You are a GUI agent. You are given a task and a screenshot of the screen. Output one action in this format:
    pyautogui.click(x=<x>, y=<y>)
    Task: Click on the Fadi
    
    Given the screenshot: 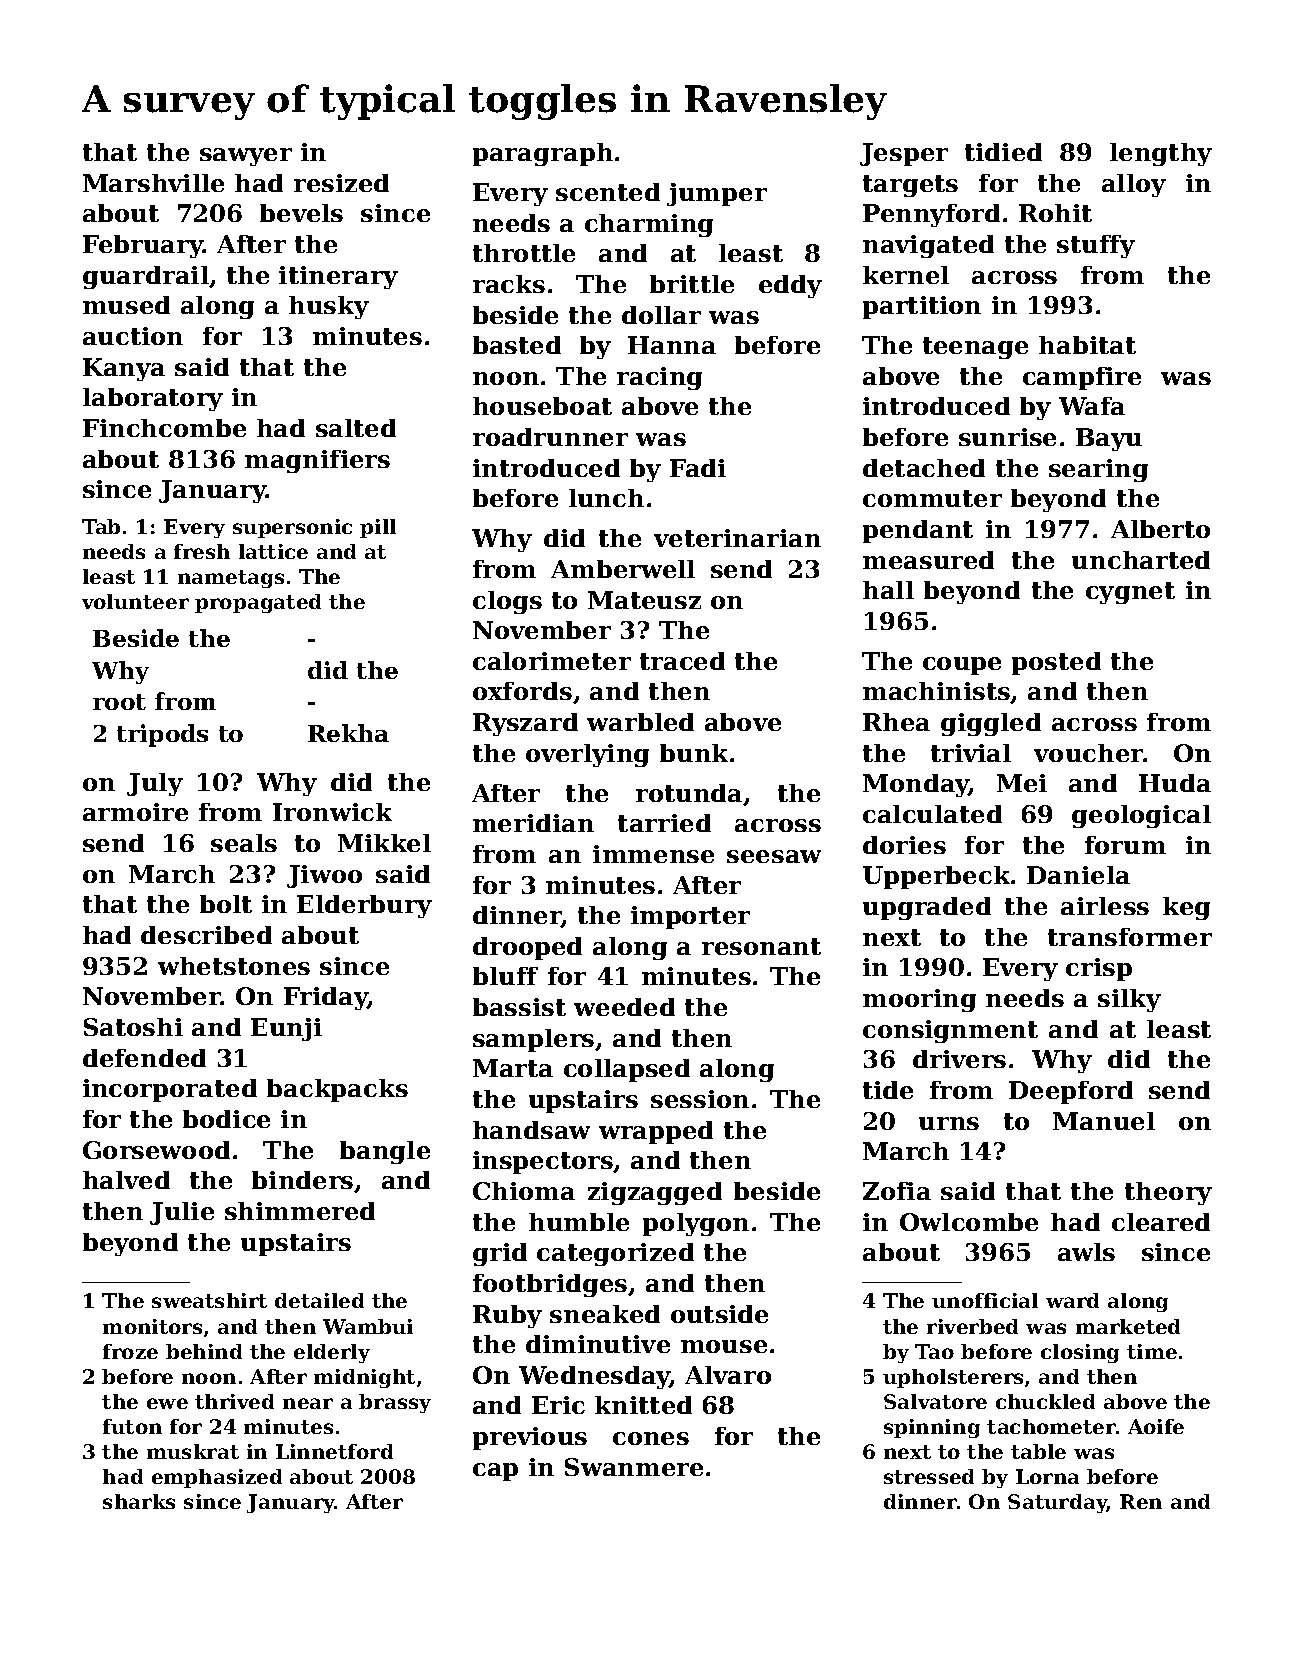 What is the action you would take?
    pyautogui.click(x=698, y=468)
